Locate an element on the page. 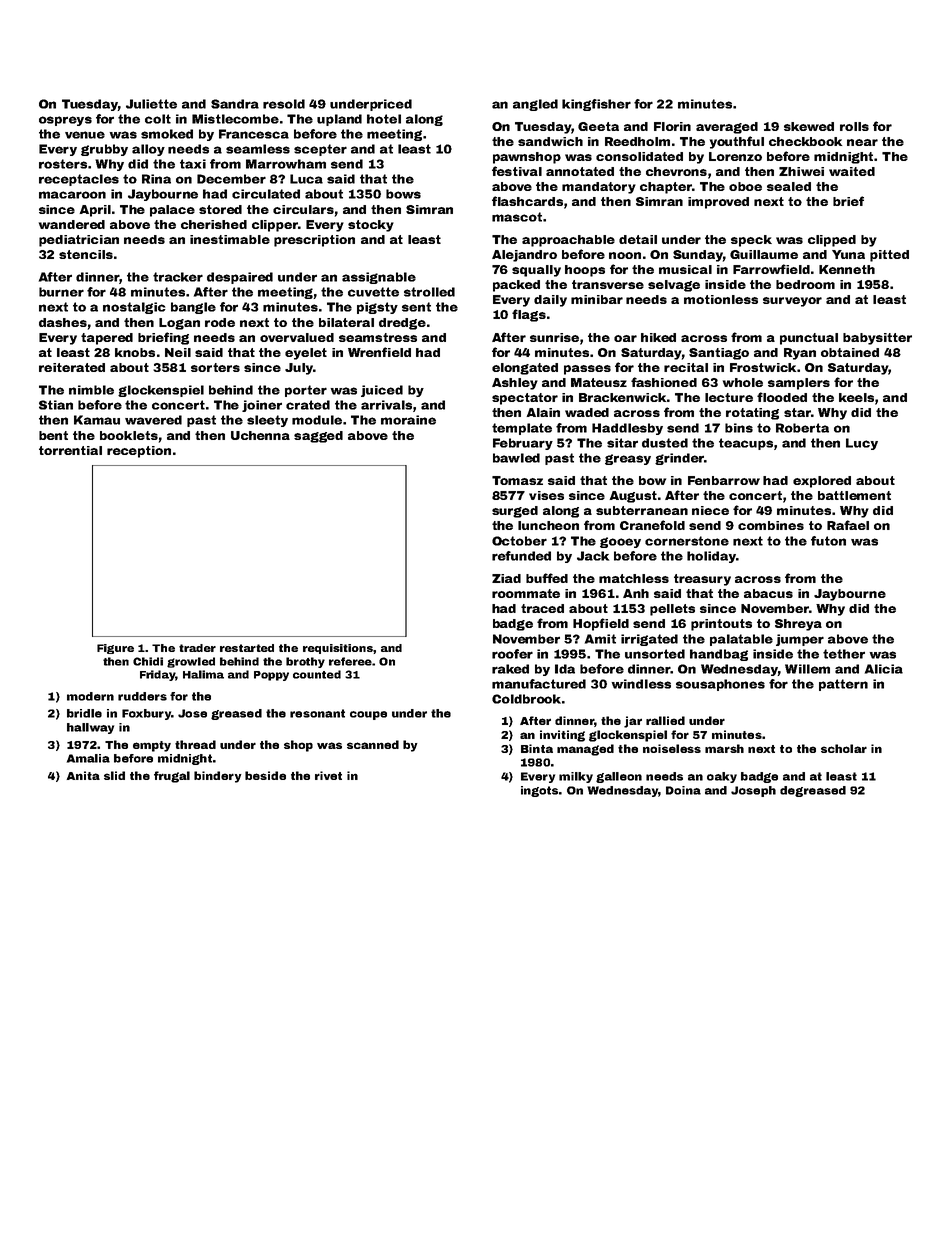 The width and height of the page is (952, 1233). cherished is located at coordinates (214, 224).
